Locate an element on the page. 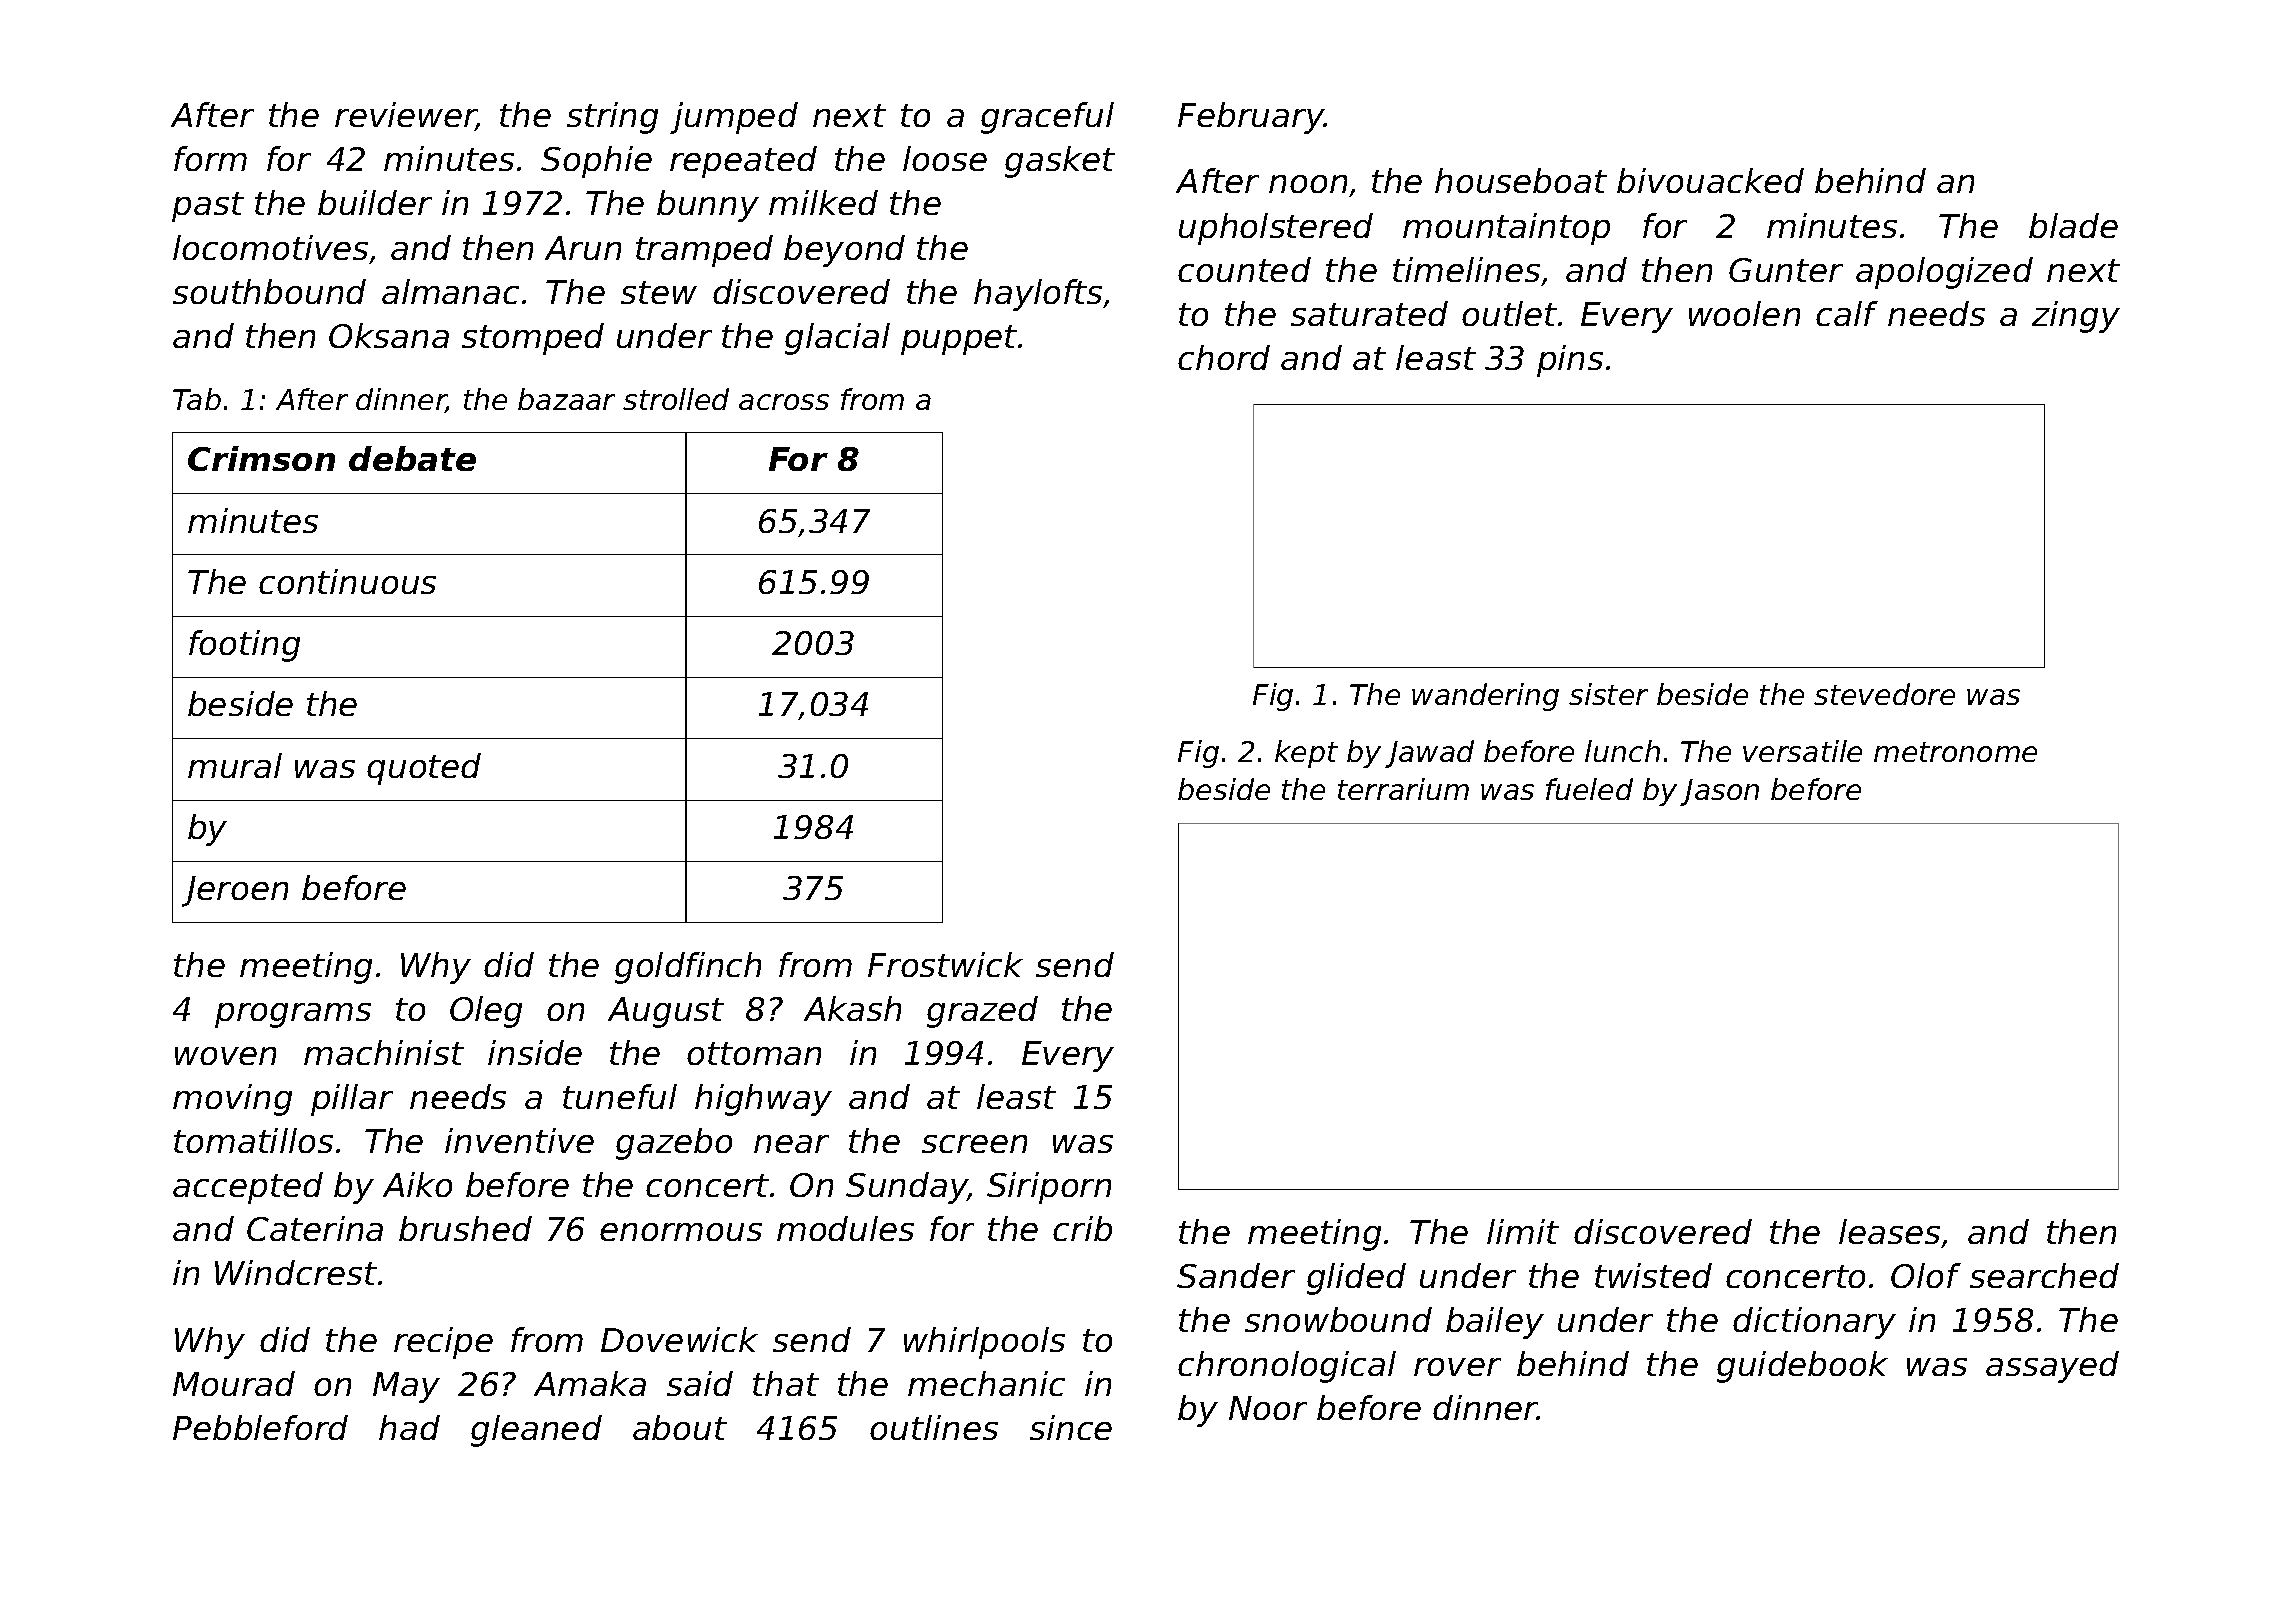  debate is located at coordinates (412, 458).
